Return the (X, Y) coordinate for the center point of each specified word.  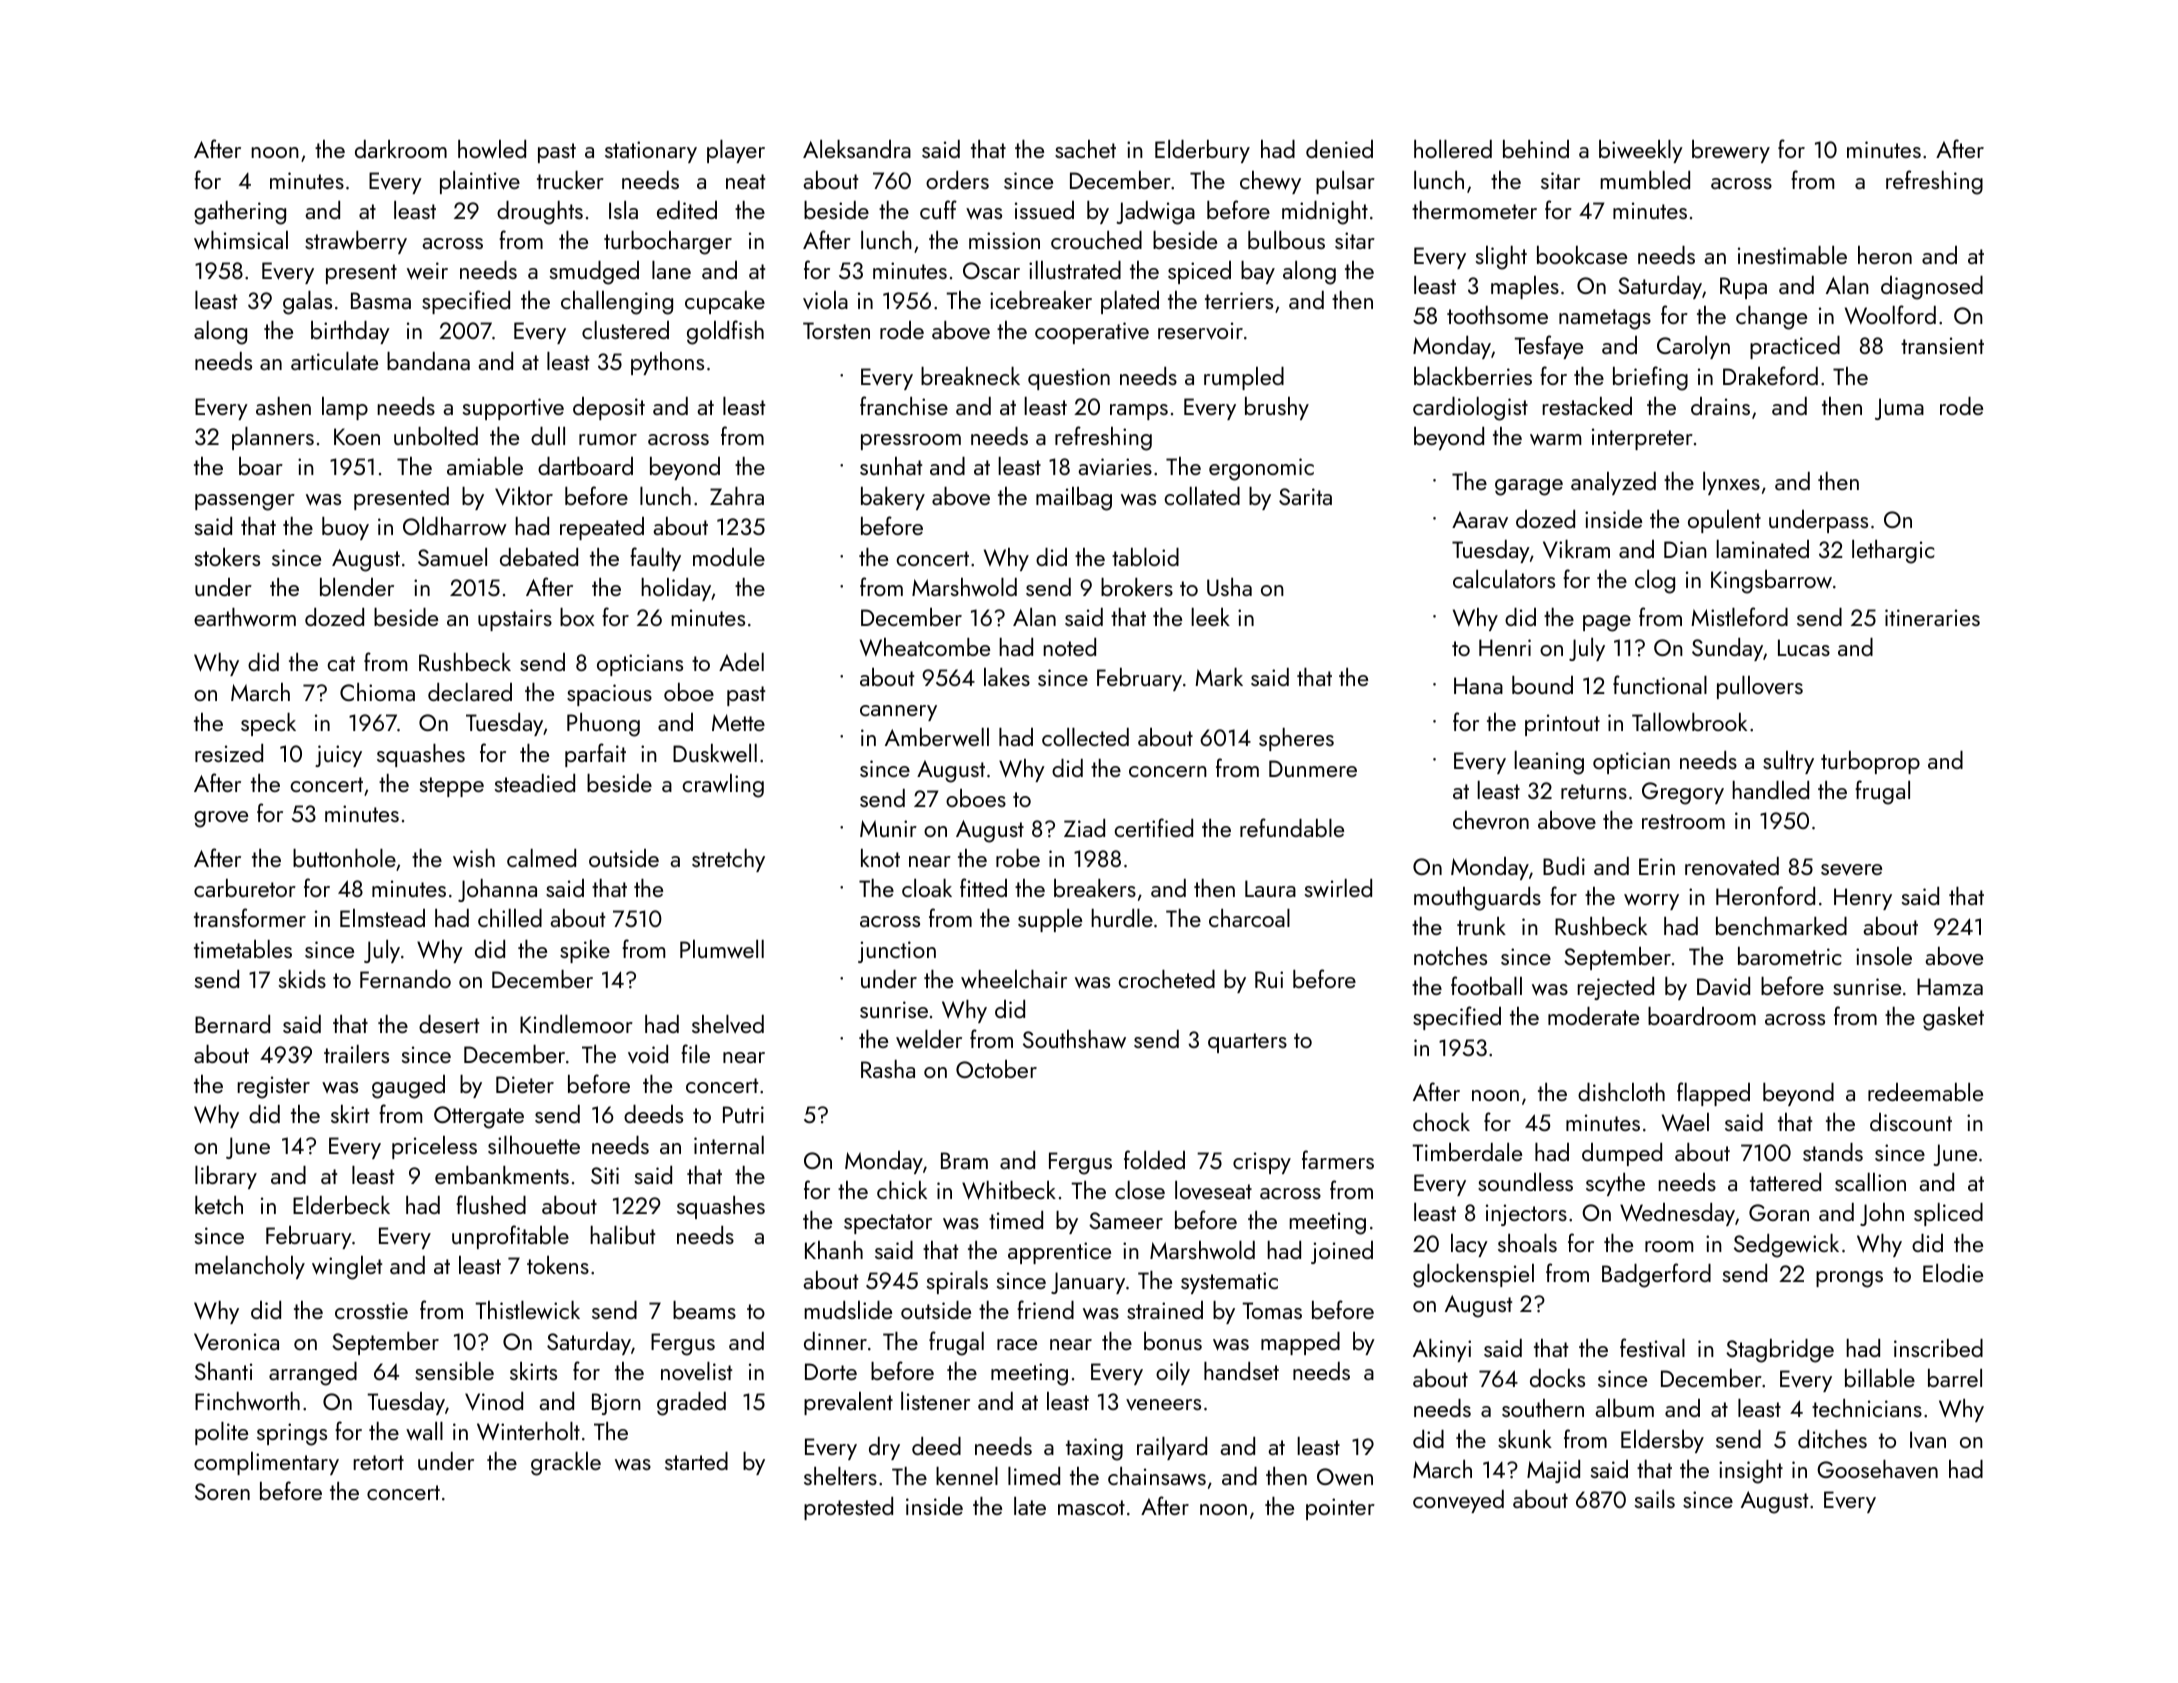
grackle (566, 1464)
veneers (1163, 1405)
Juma (1899, 409)
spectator (888, 1224)
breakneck (970, 376)
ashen (283, 406)
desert (449, 1024)
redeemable (1925, 1092)
